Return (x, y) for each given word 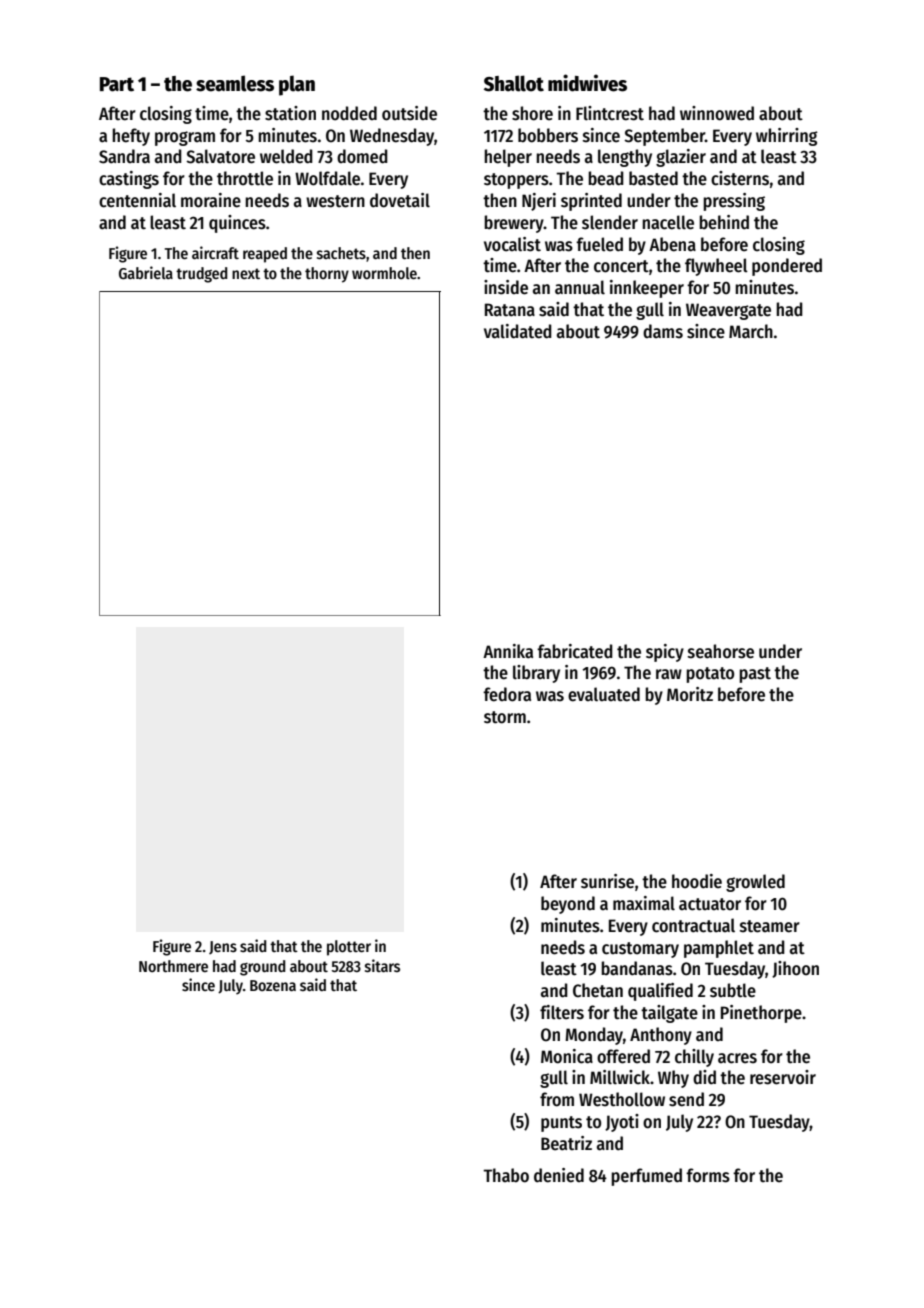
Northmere (173, 966)
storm (505, 717)
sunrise (607, 881)
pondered (787, 267)
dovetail (400, 200)
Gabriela (146, 273)
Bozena (273, 986)
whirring (787, 137)
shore (532, 113)
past (755, 675)
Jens (223, 947)
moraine (211, 200)
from (557, 1099)
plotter (349, 948)
